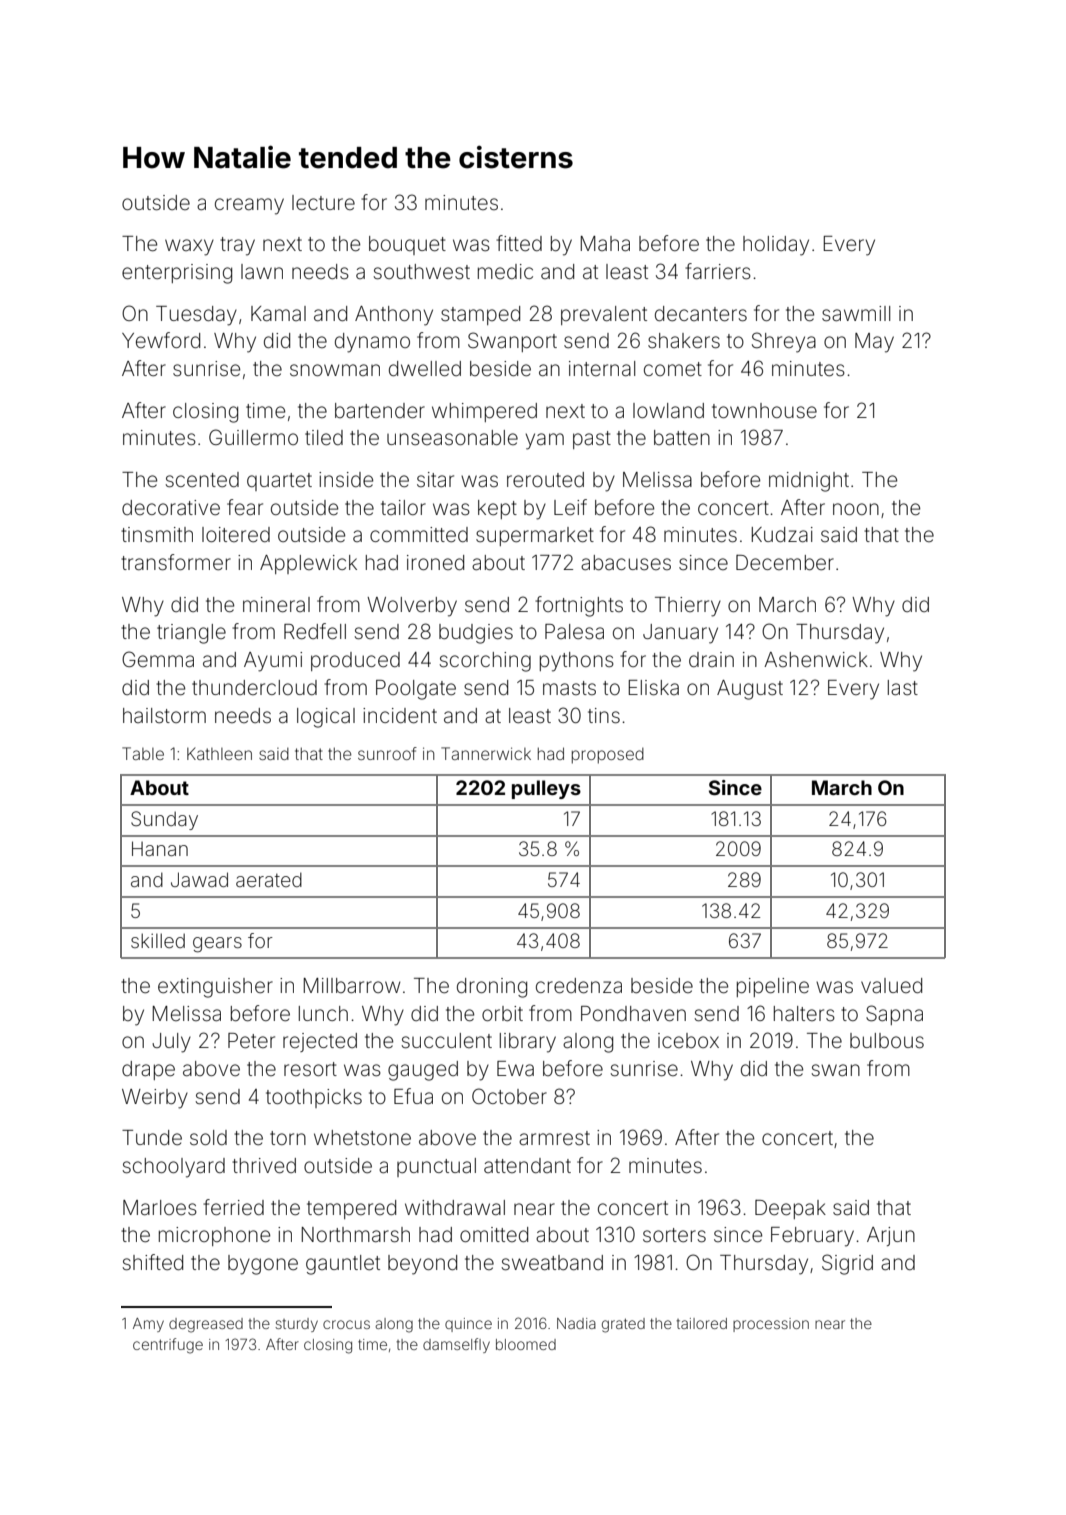 This page has height=1515, width=1066. Describe the element at coordinates (894, 1015) in the page. I see `Sapna` at that location.
